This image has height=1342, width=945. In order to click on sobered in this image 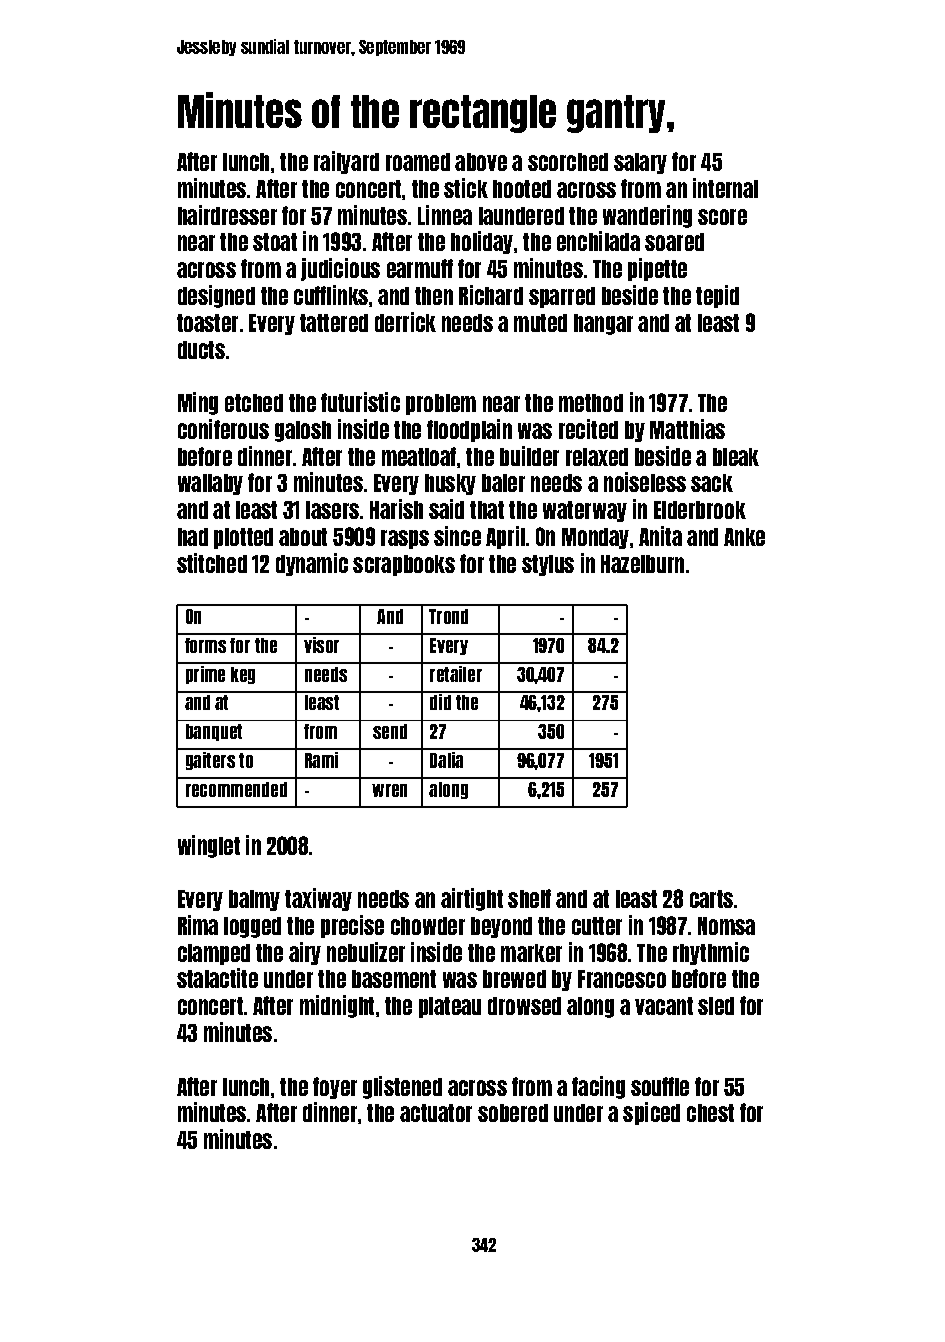, I will do `click(513, 1113)`.
